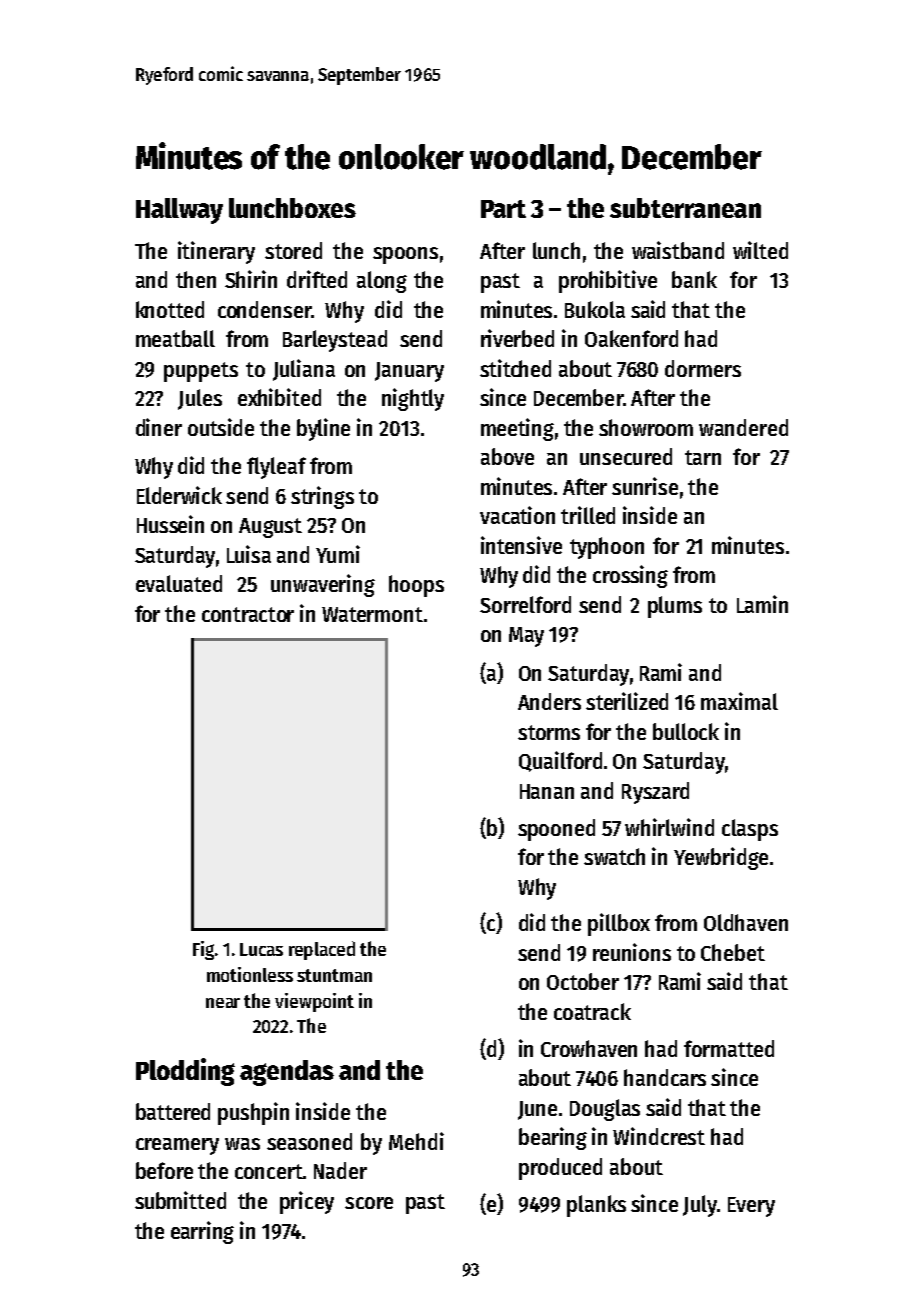  Describe the element at coordinates (517, 515) in the screenshot. I see `vacation` at that location.
